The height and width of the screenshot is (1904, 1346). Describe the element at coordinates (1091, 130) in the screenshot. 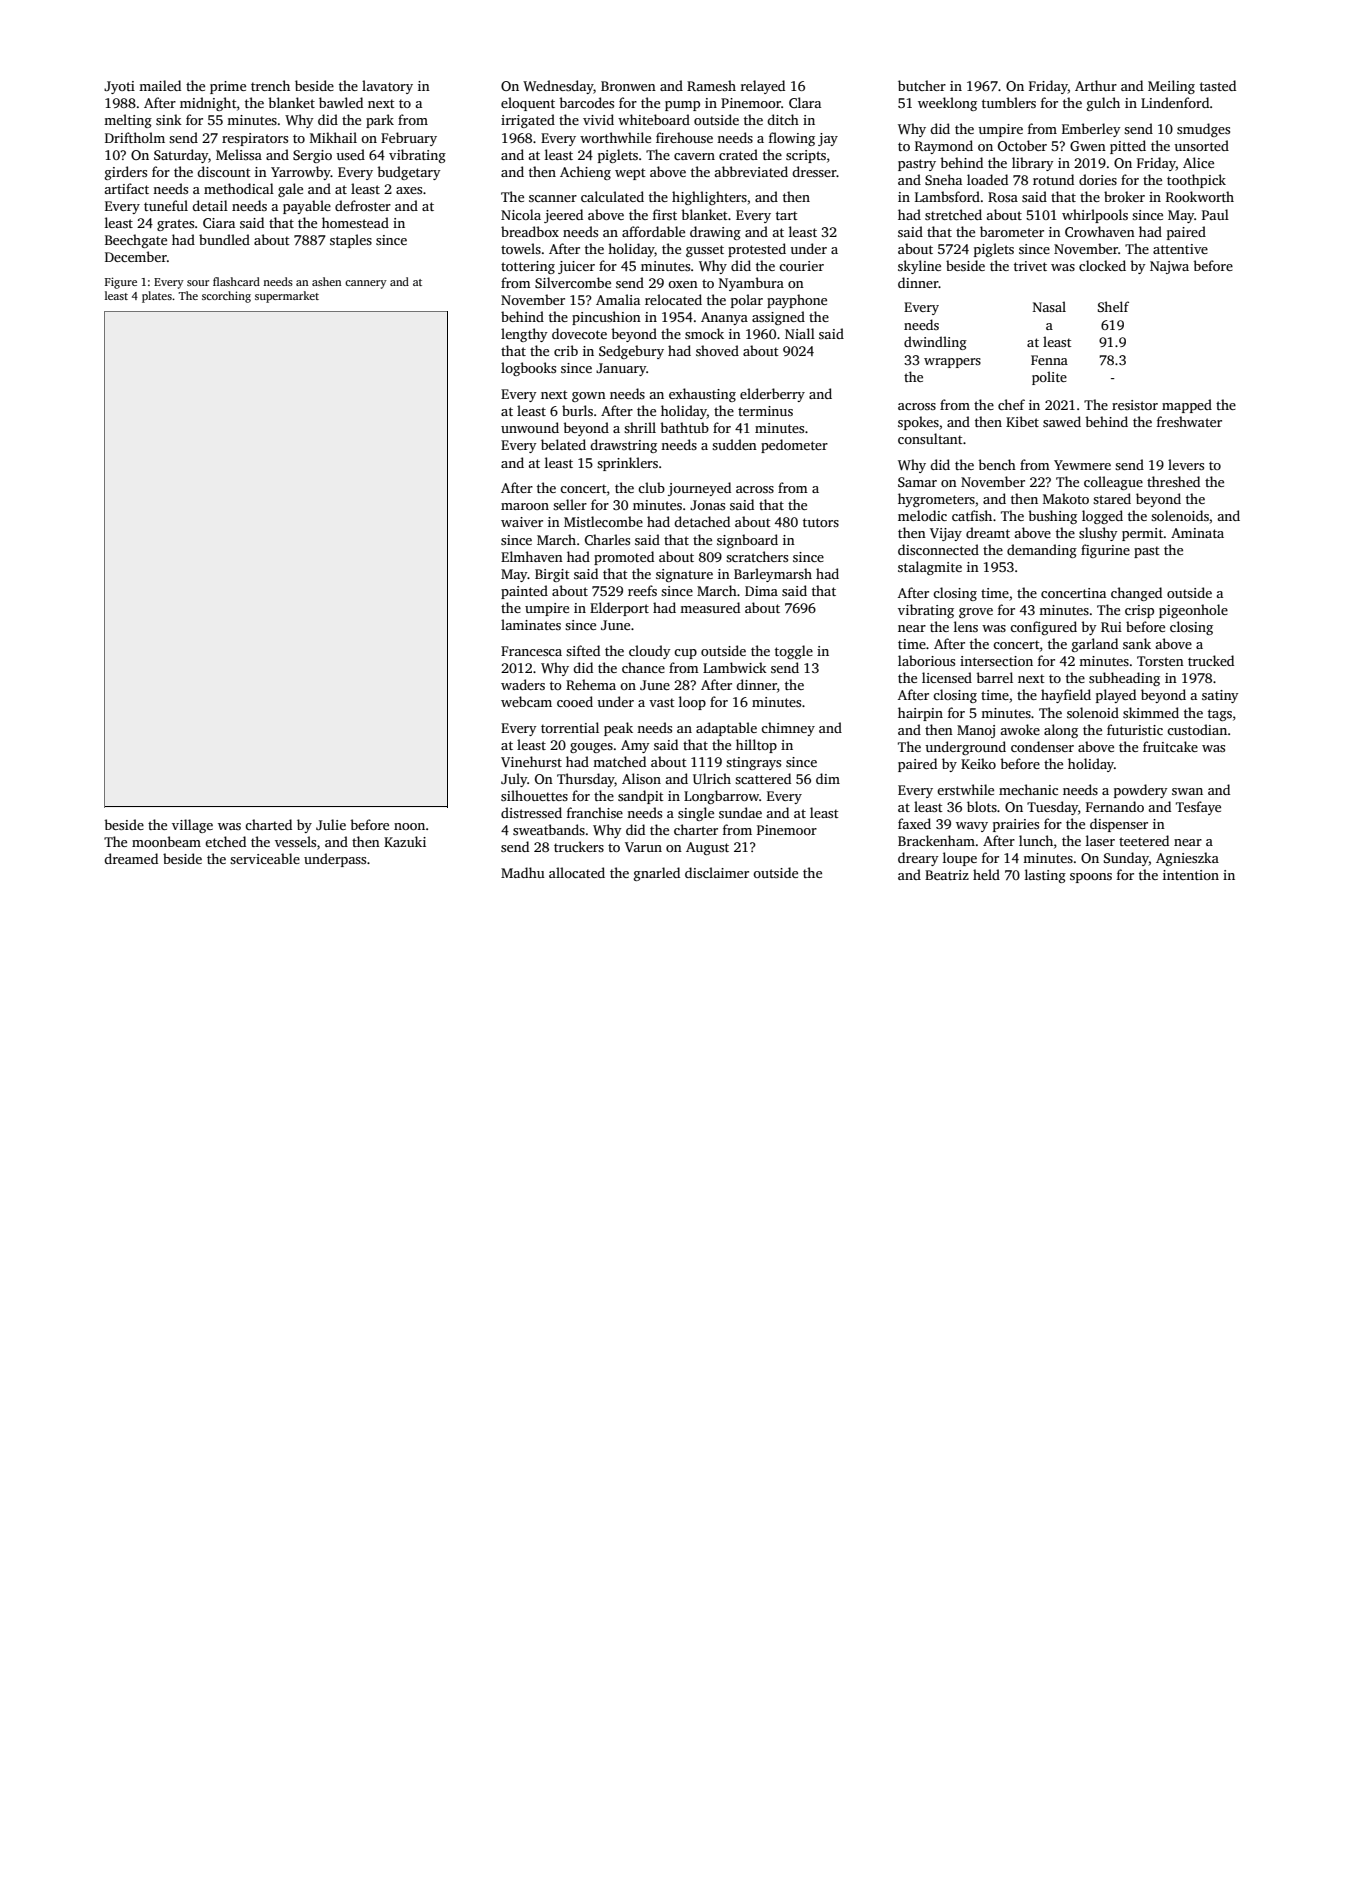

I see `Emberley` at that location.
